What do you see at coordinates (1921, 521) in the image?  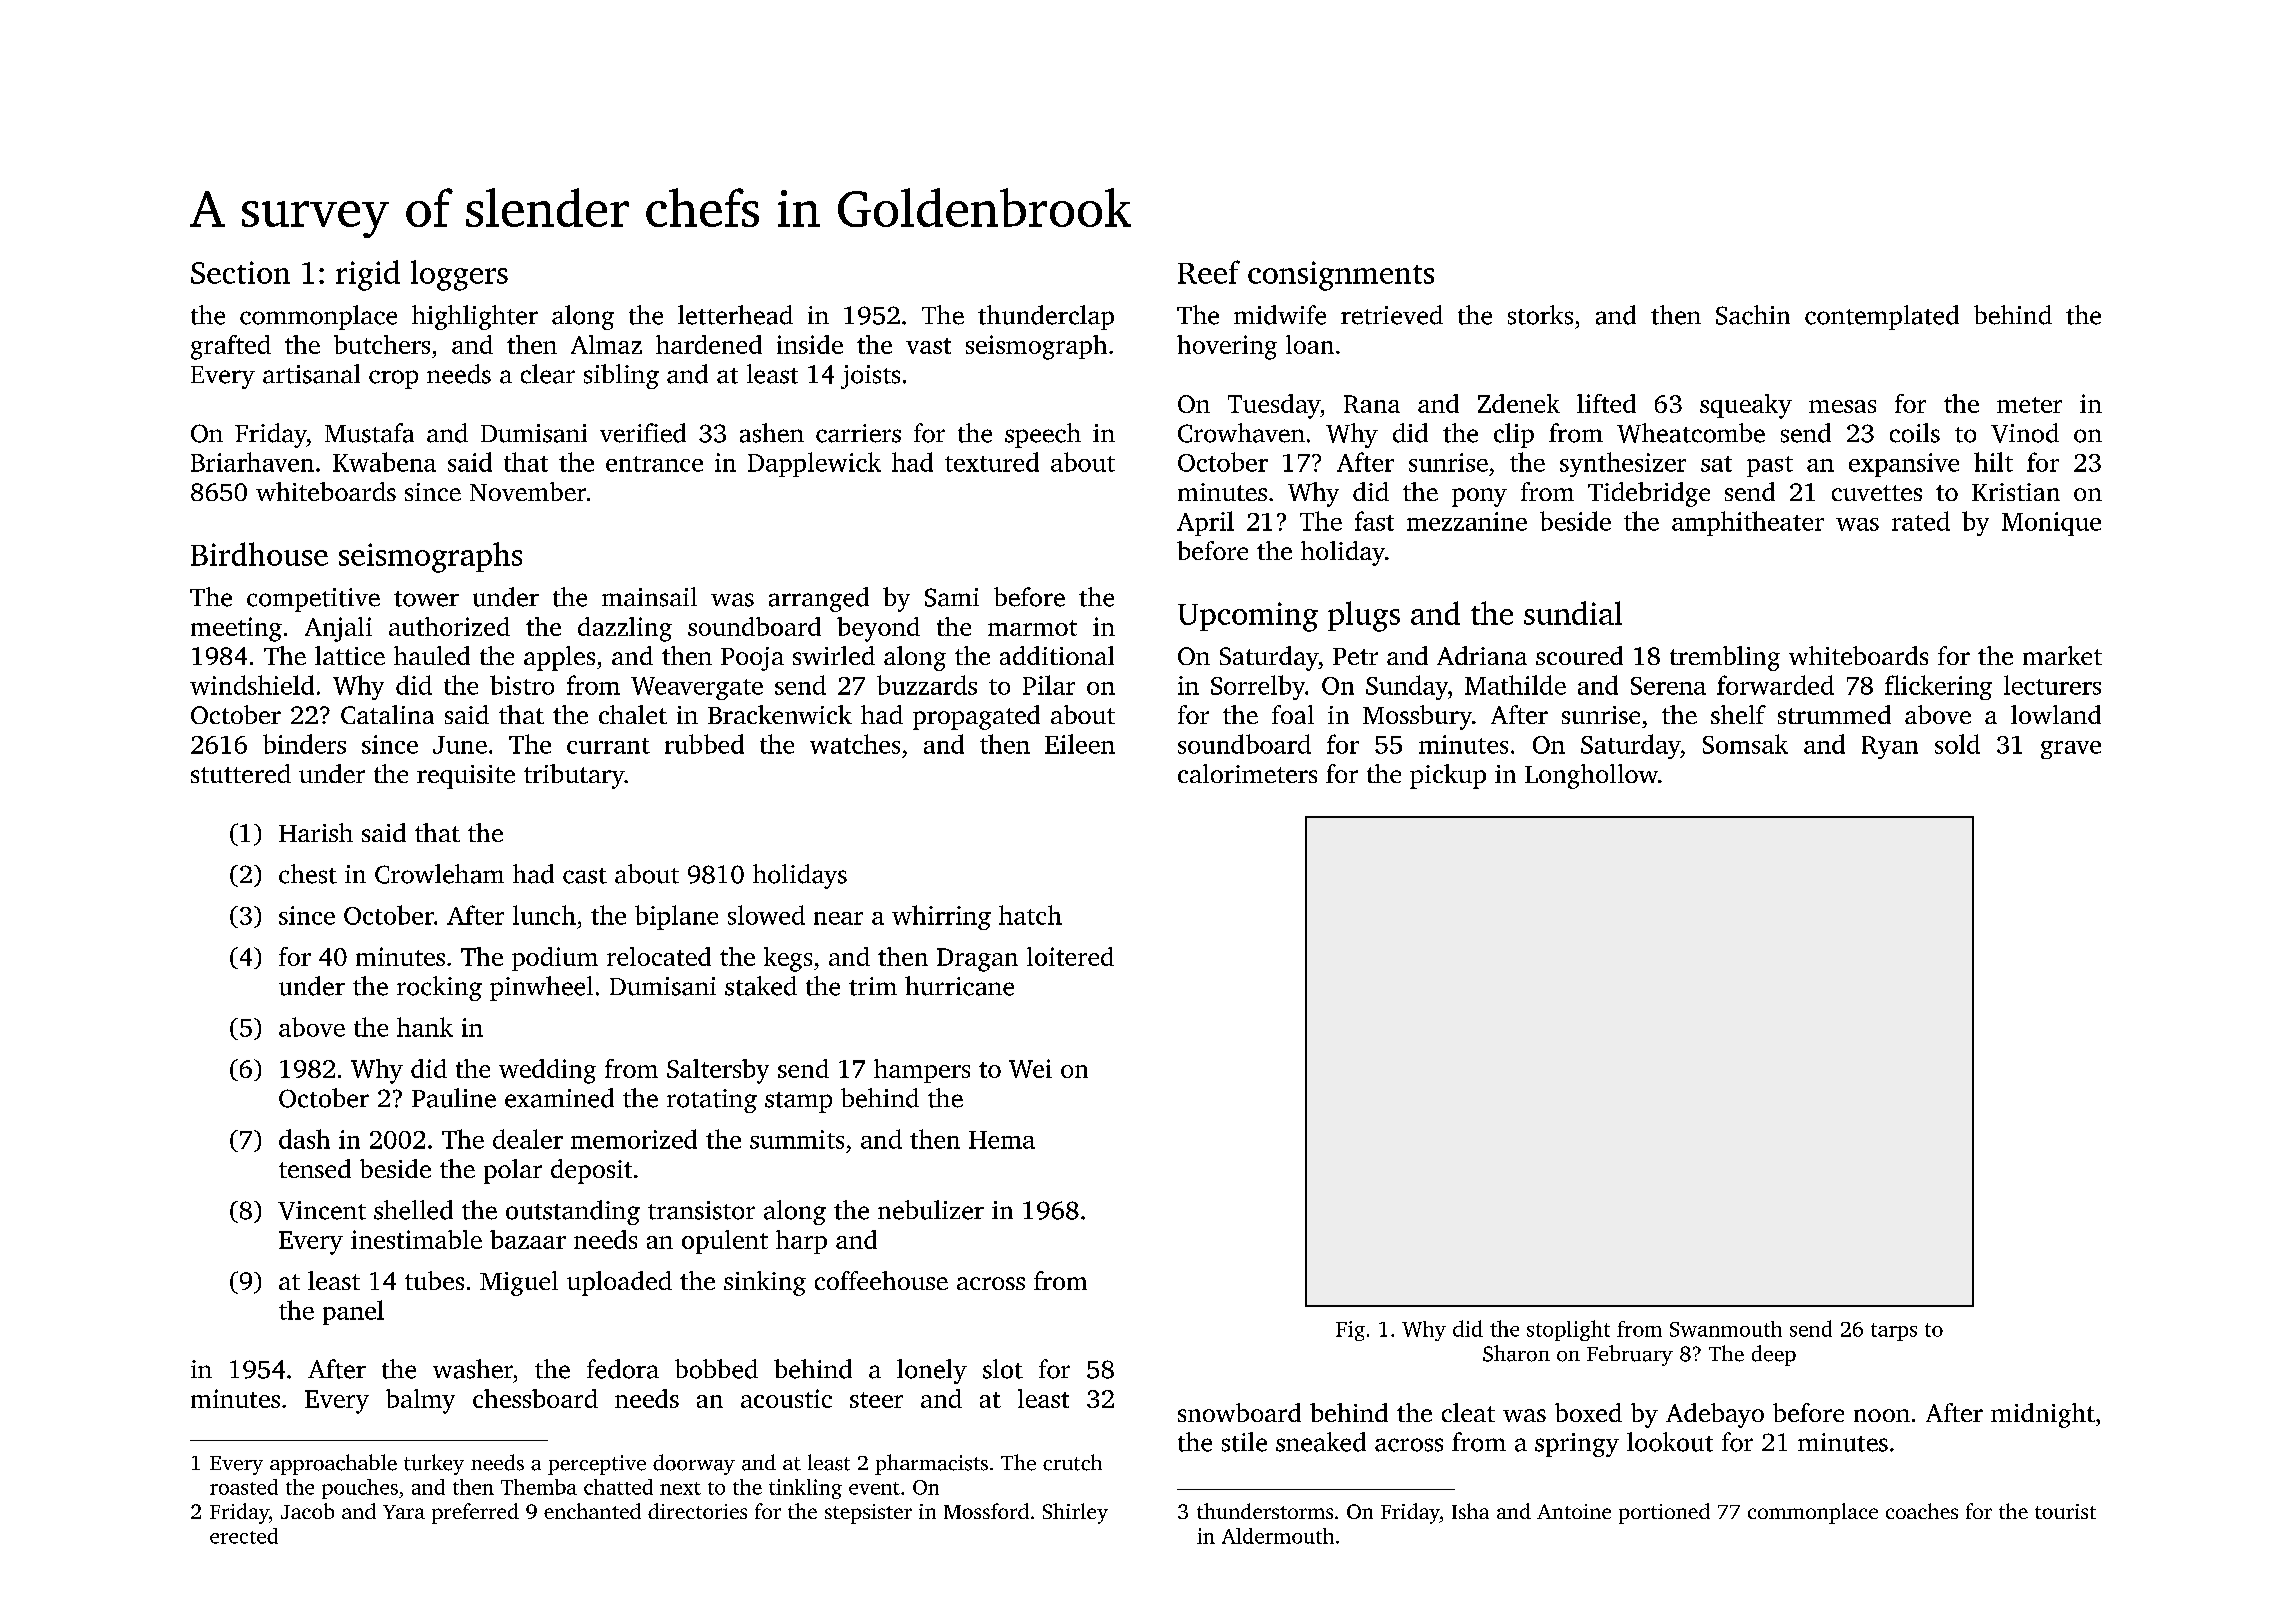 I see `rated` at bounding box center [1921, 521].
